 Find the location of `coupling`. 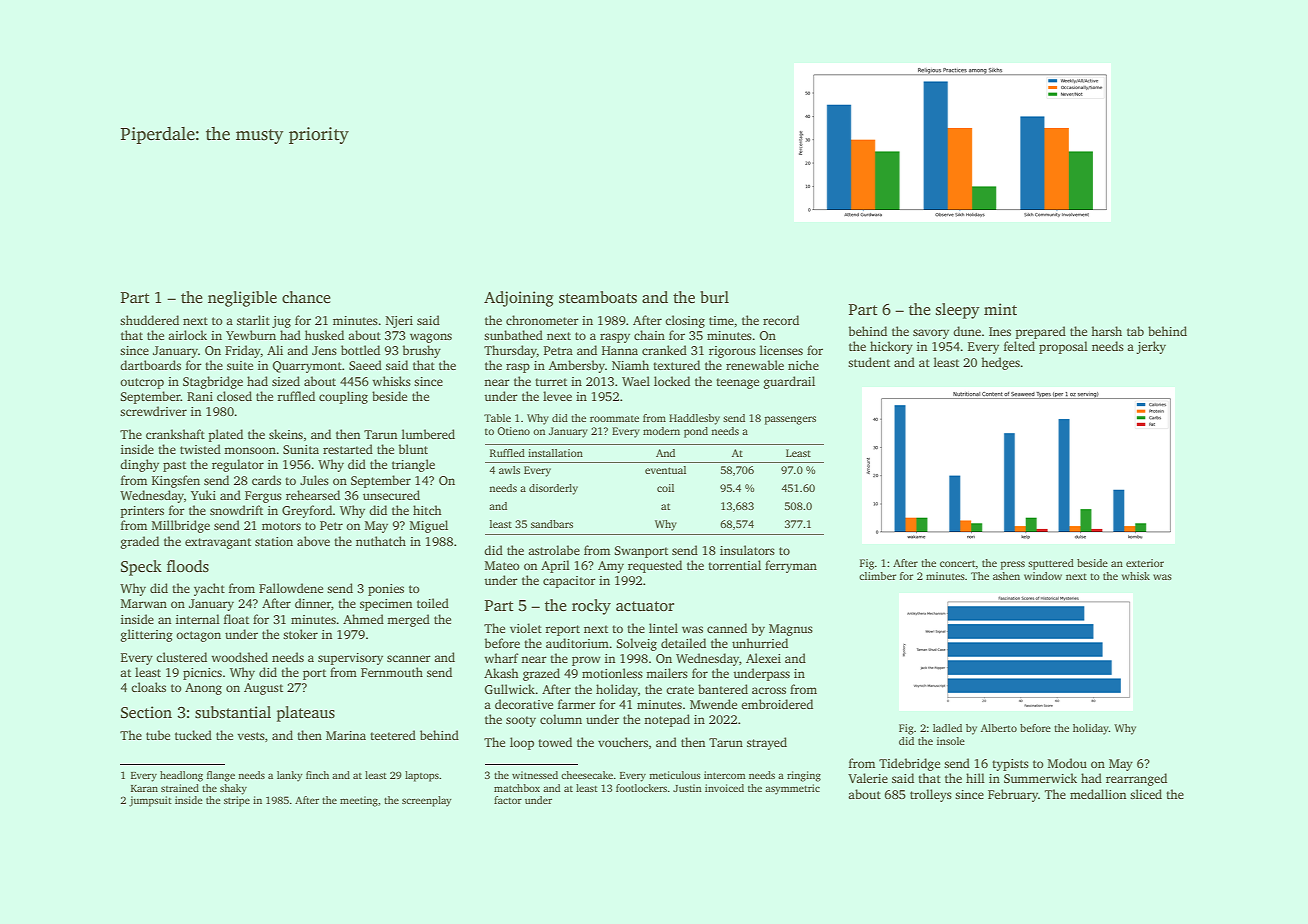

coupling is located at coordinates (343, 397).
